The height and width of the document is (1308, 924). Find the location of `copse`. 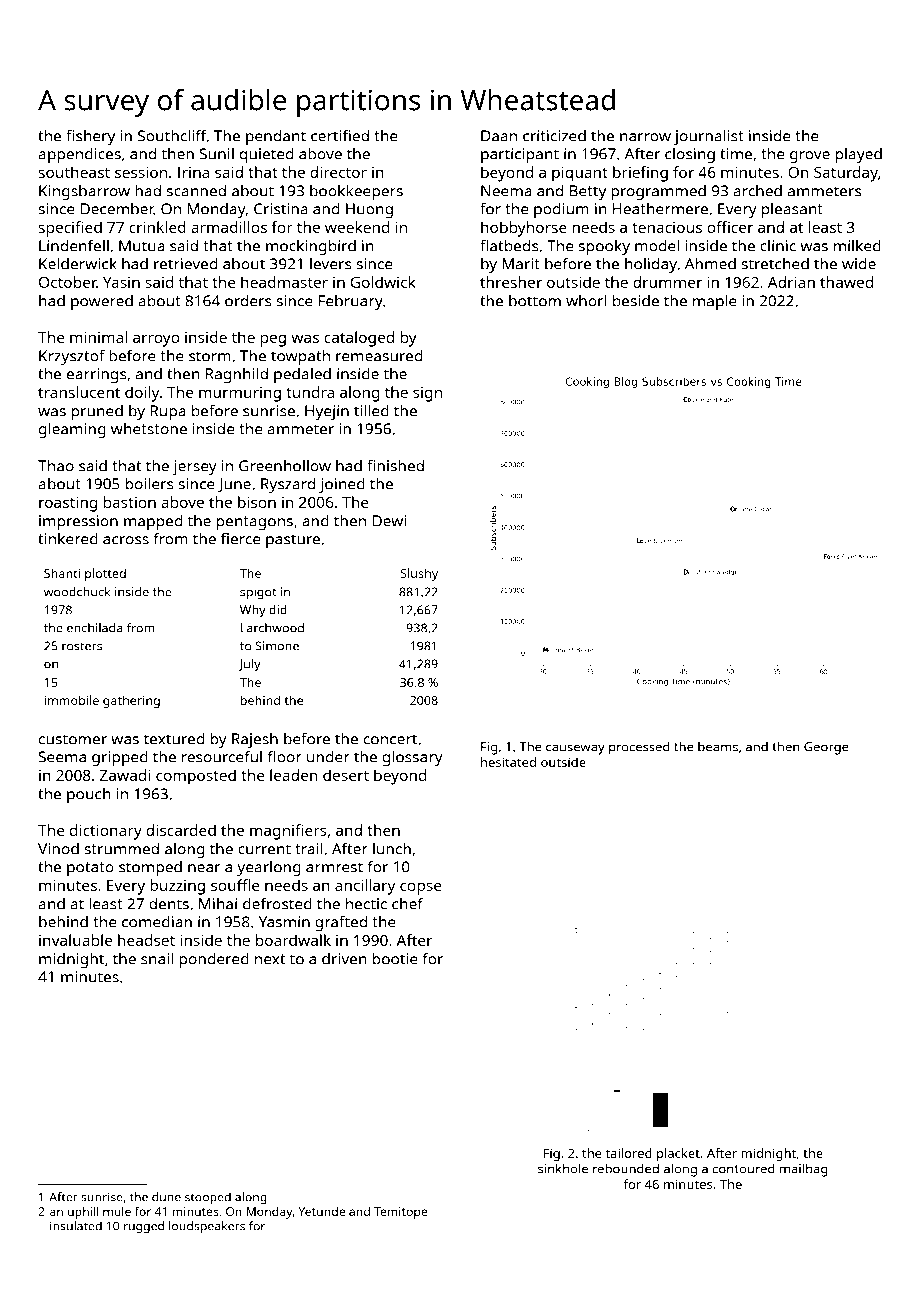

copse is located at coordinates (421, 888).
